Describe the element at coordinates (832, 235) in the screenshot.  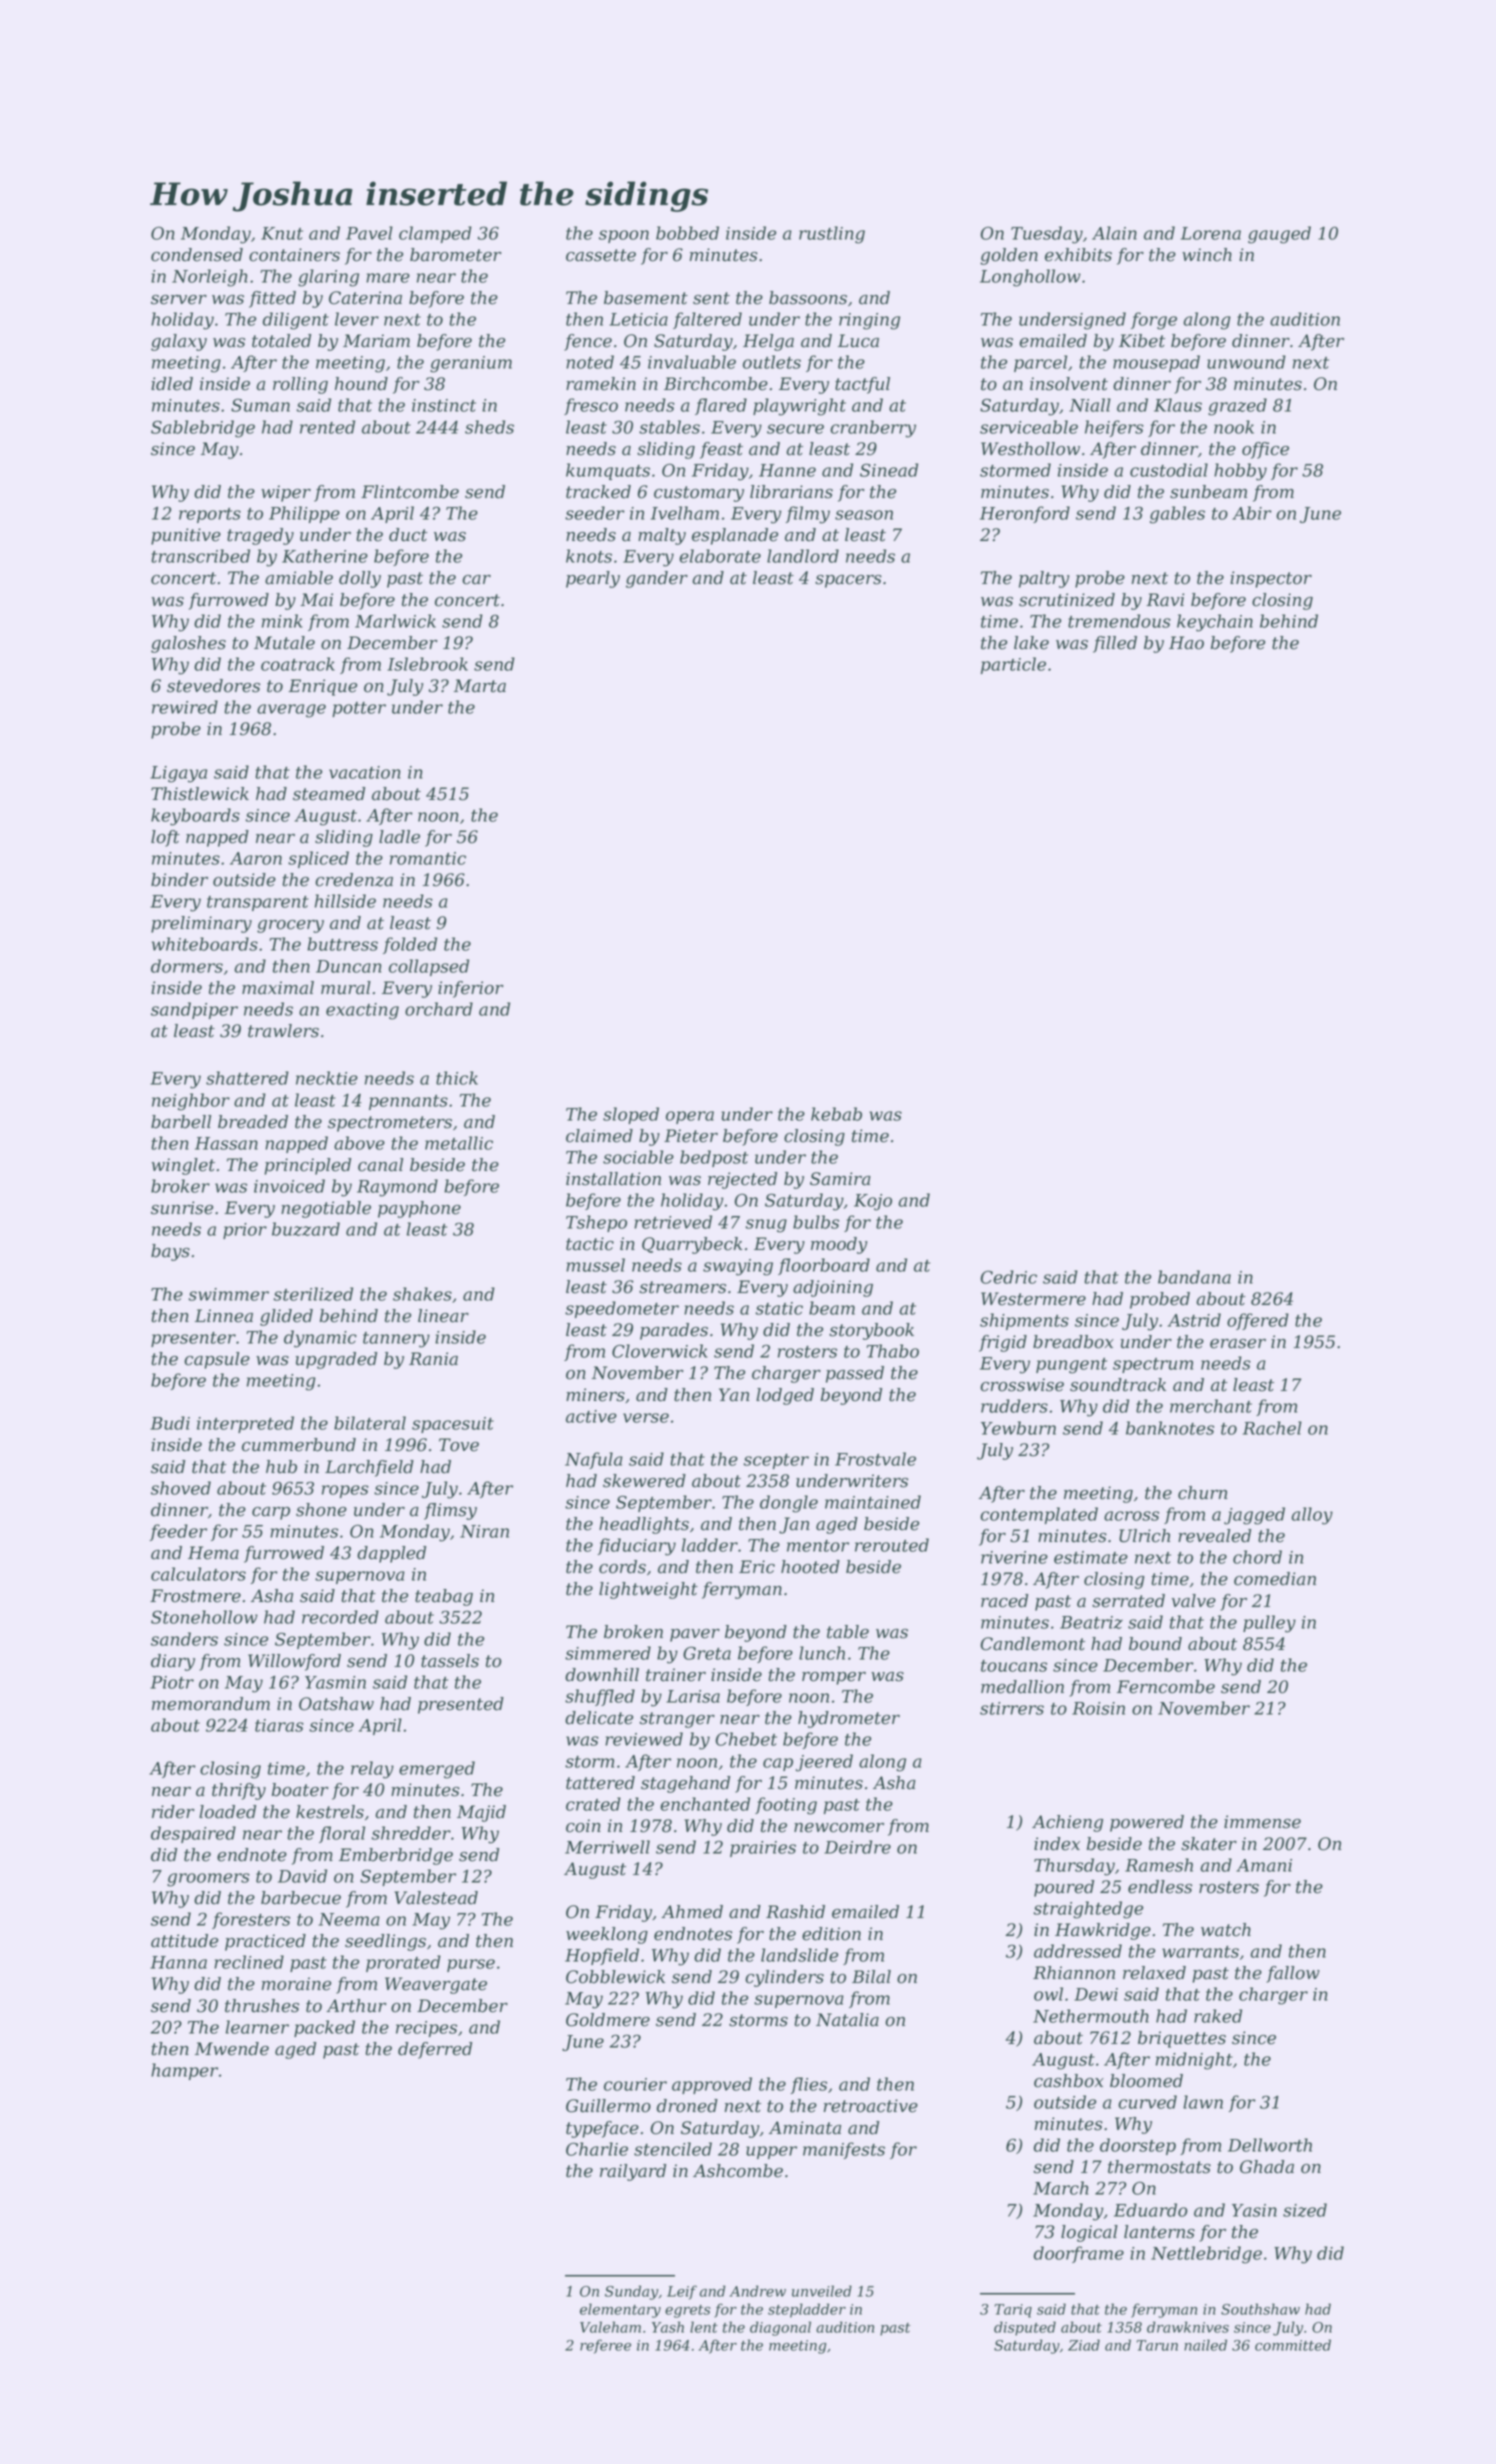
I see `rustling` at that location.
